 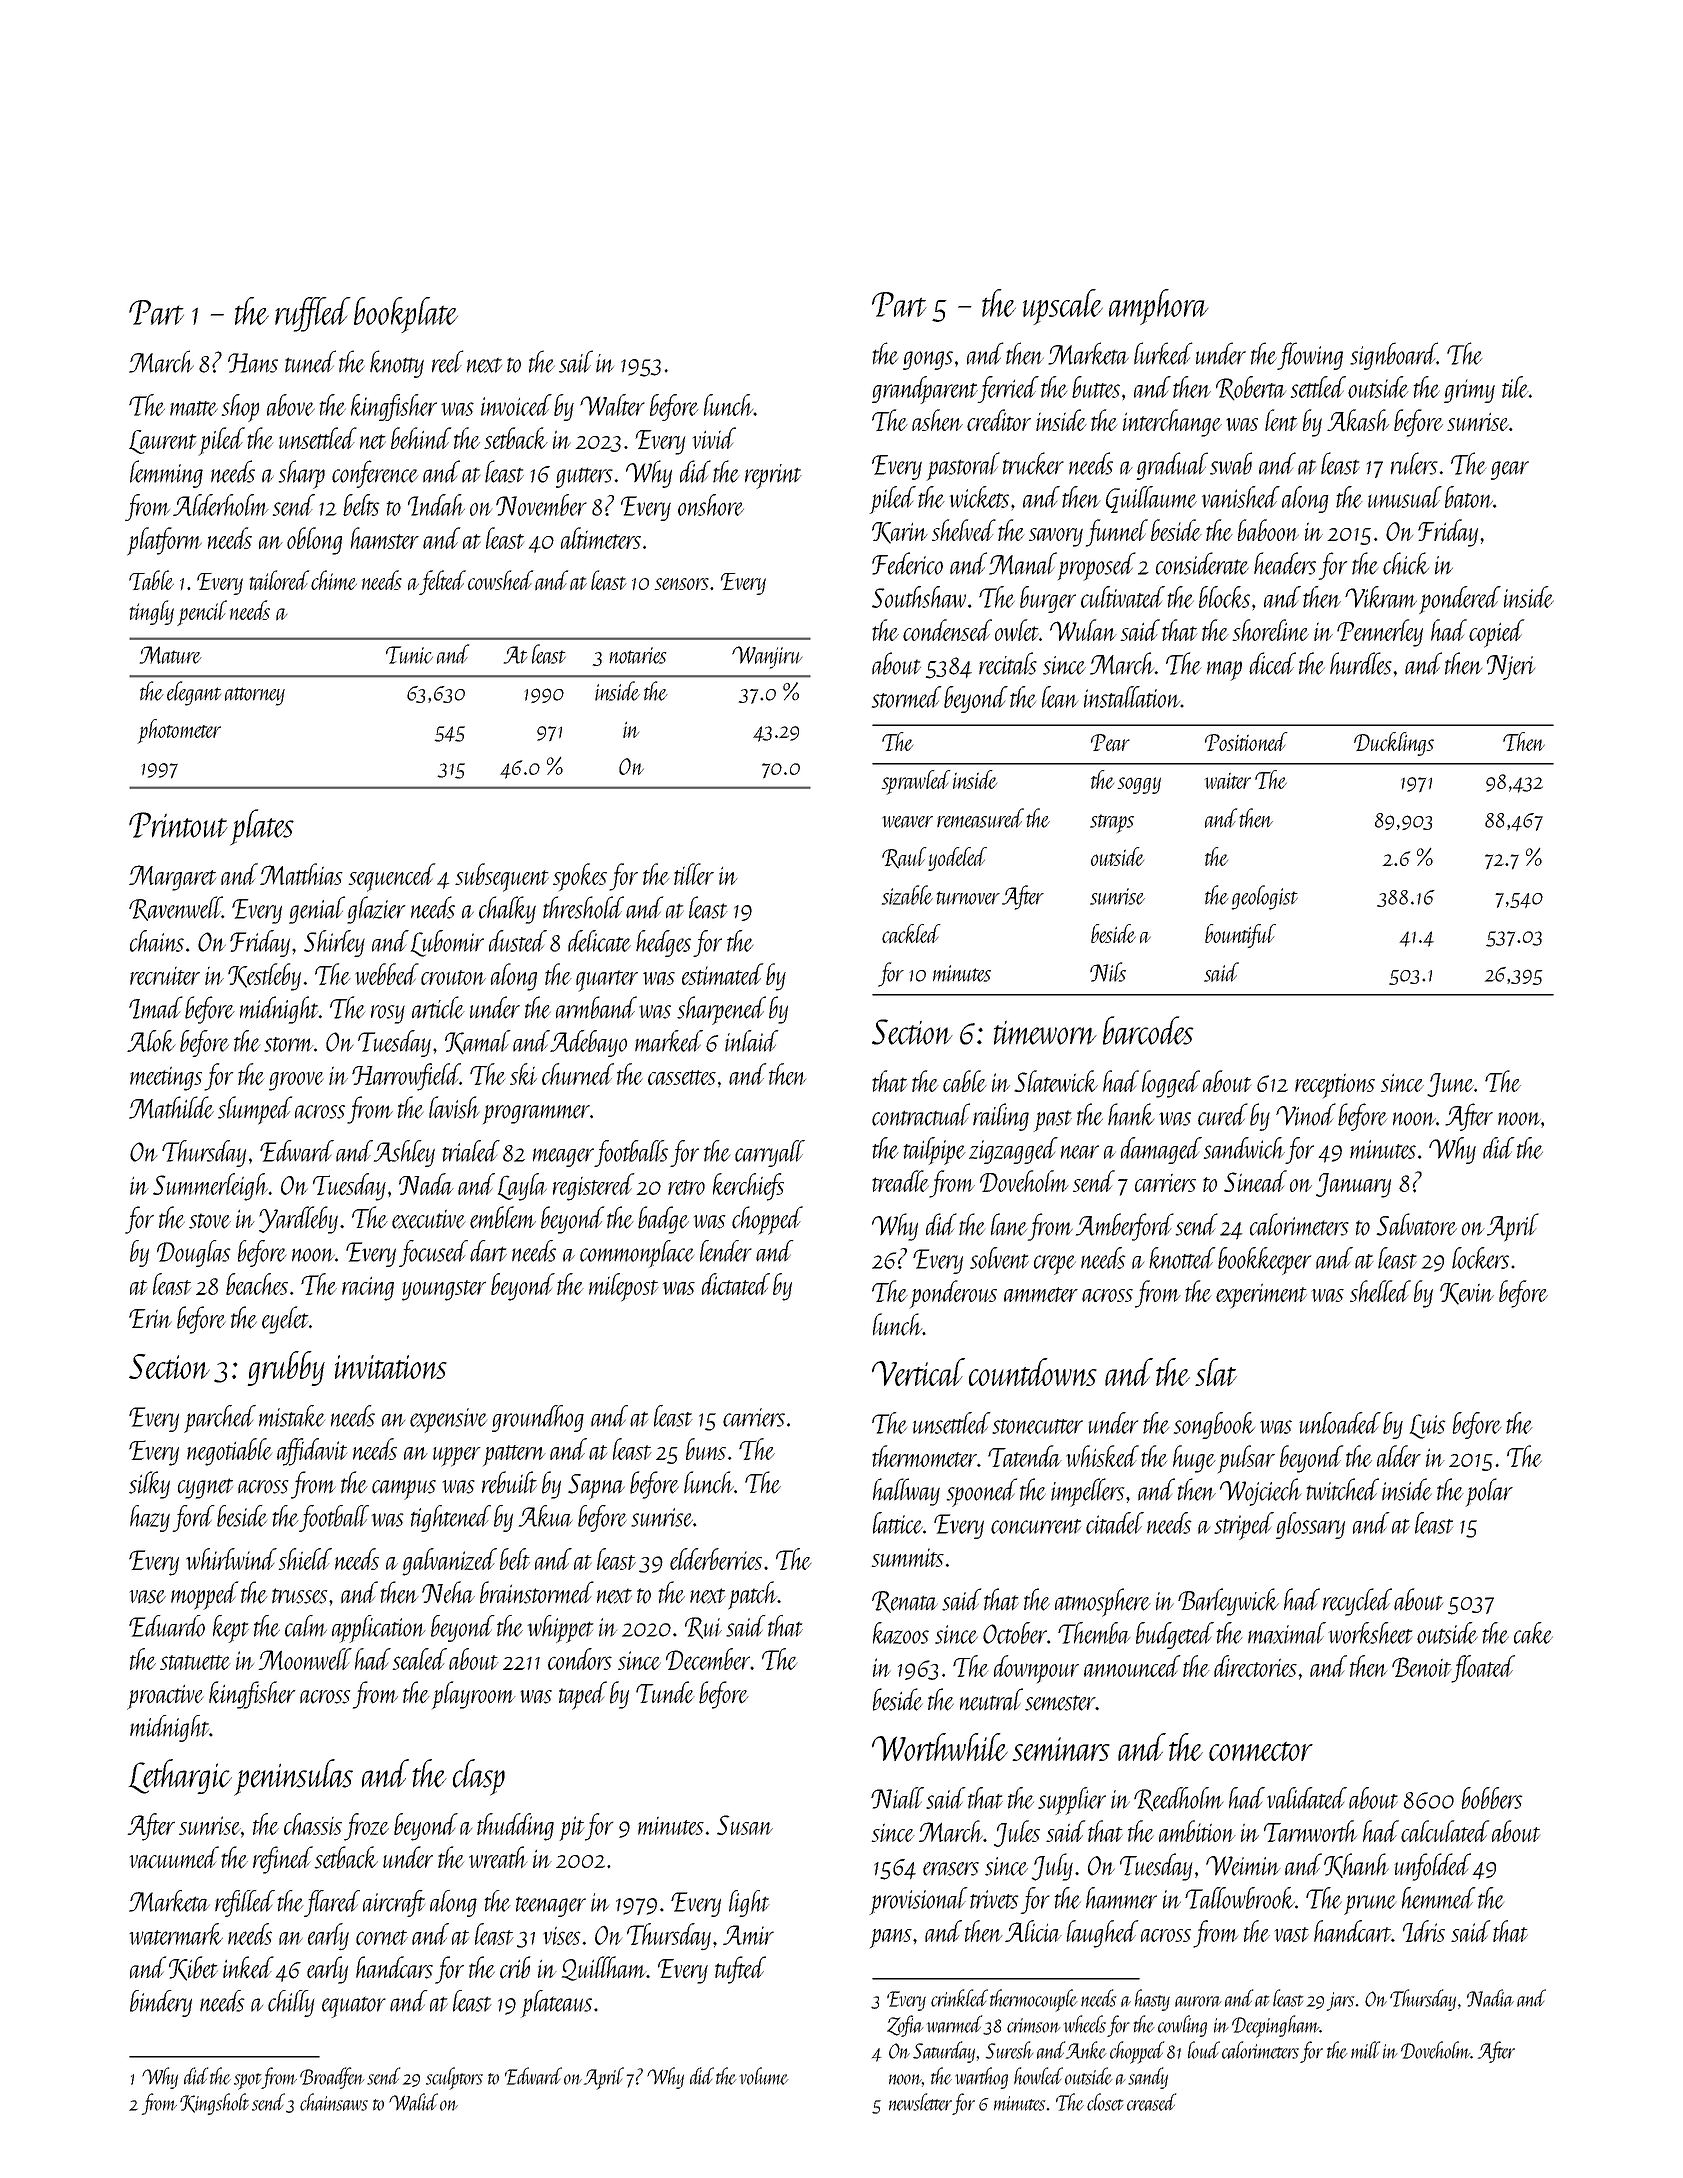 What do you see at coordinates (1214, 1425) in the page?
I see `songbook` at bounding box center [1214, 1425].
